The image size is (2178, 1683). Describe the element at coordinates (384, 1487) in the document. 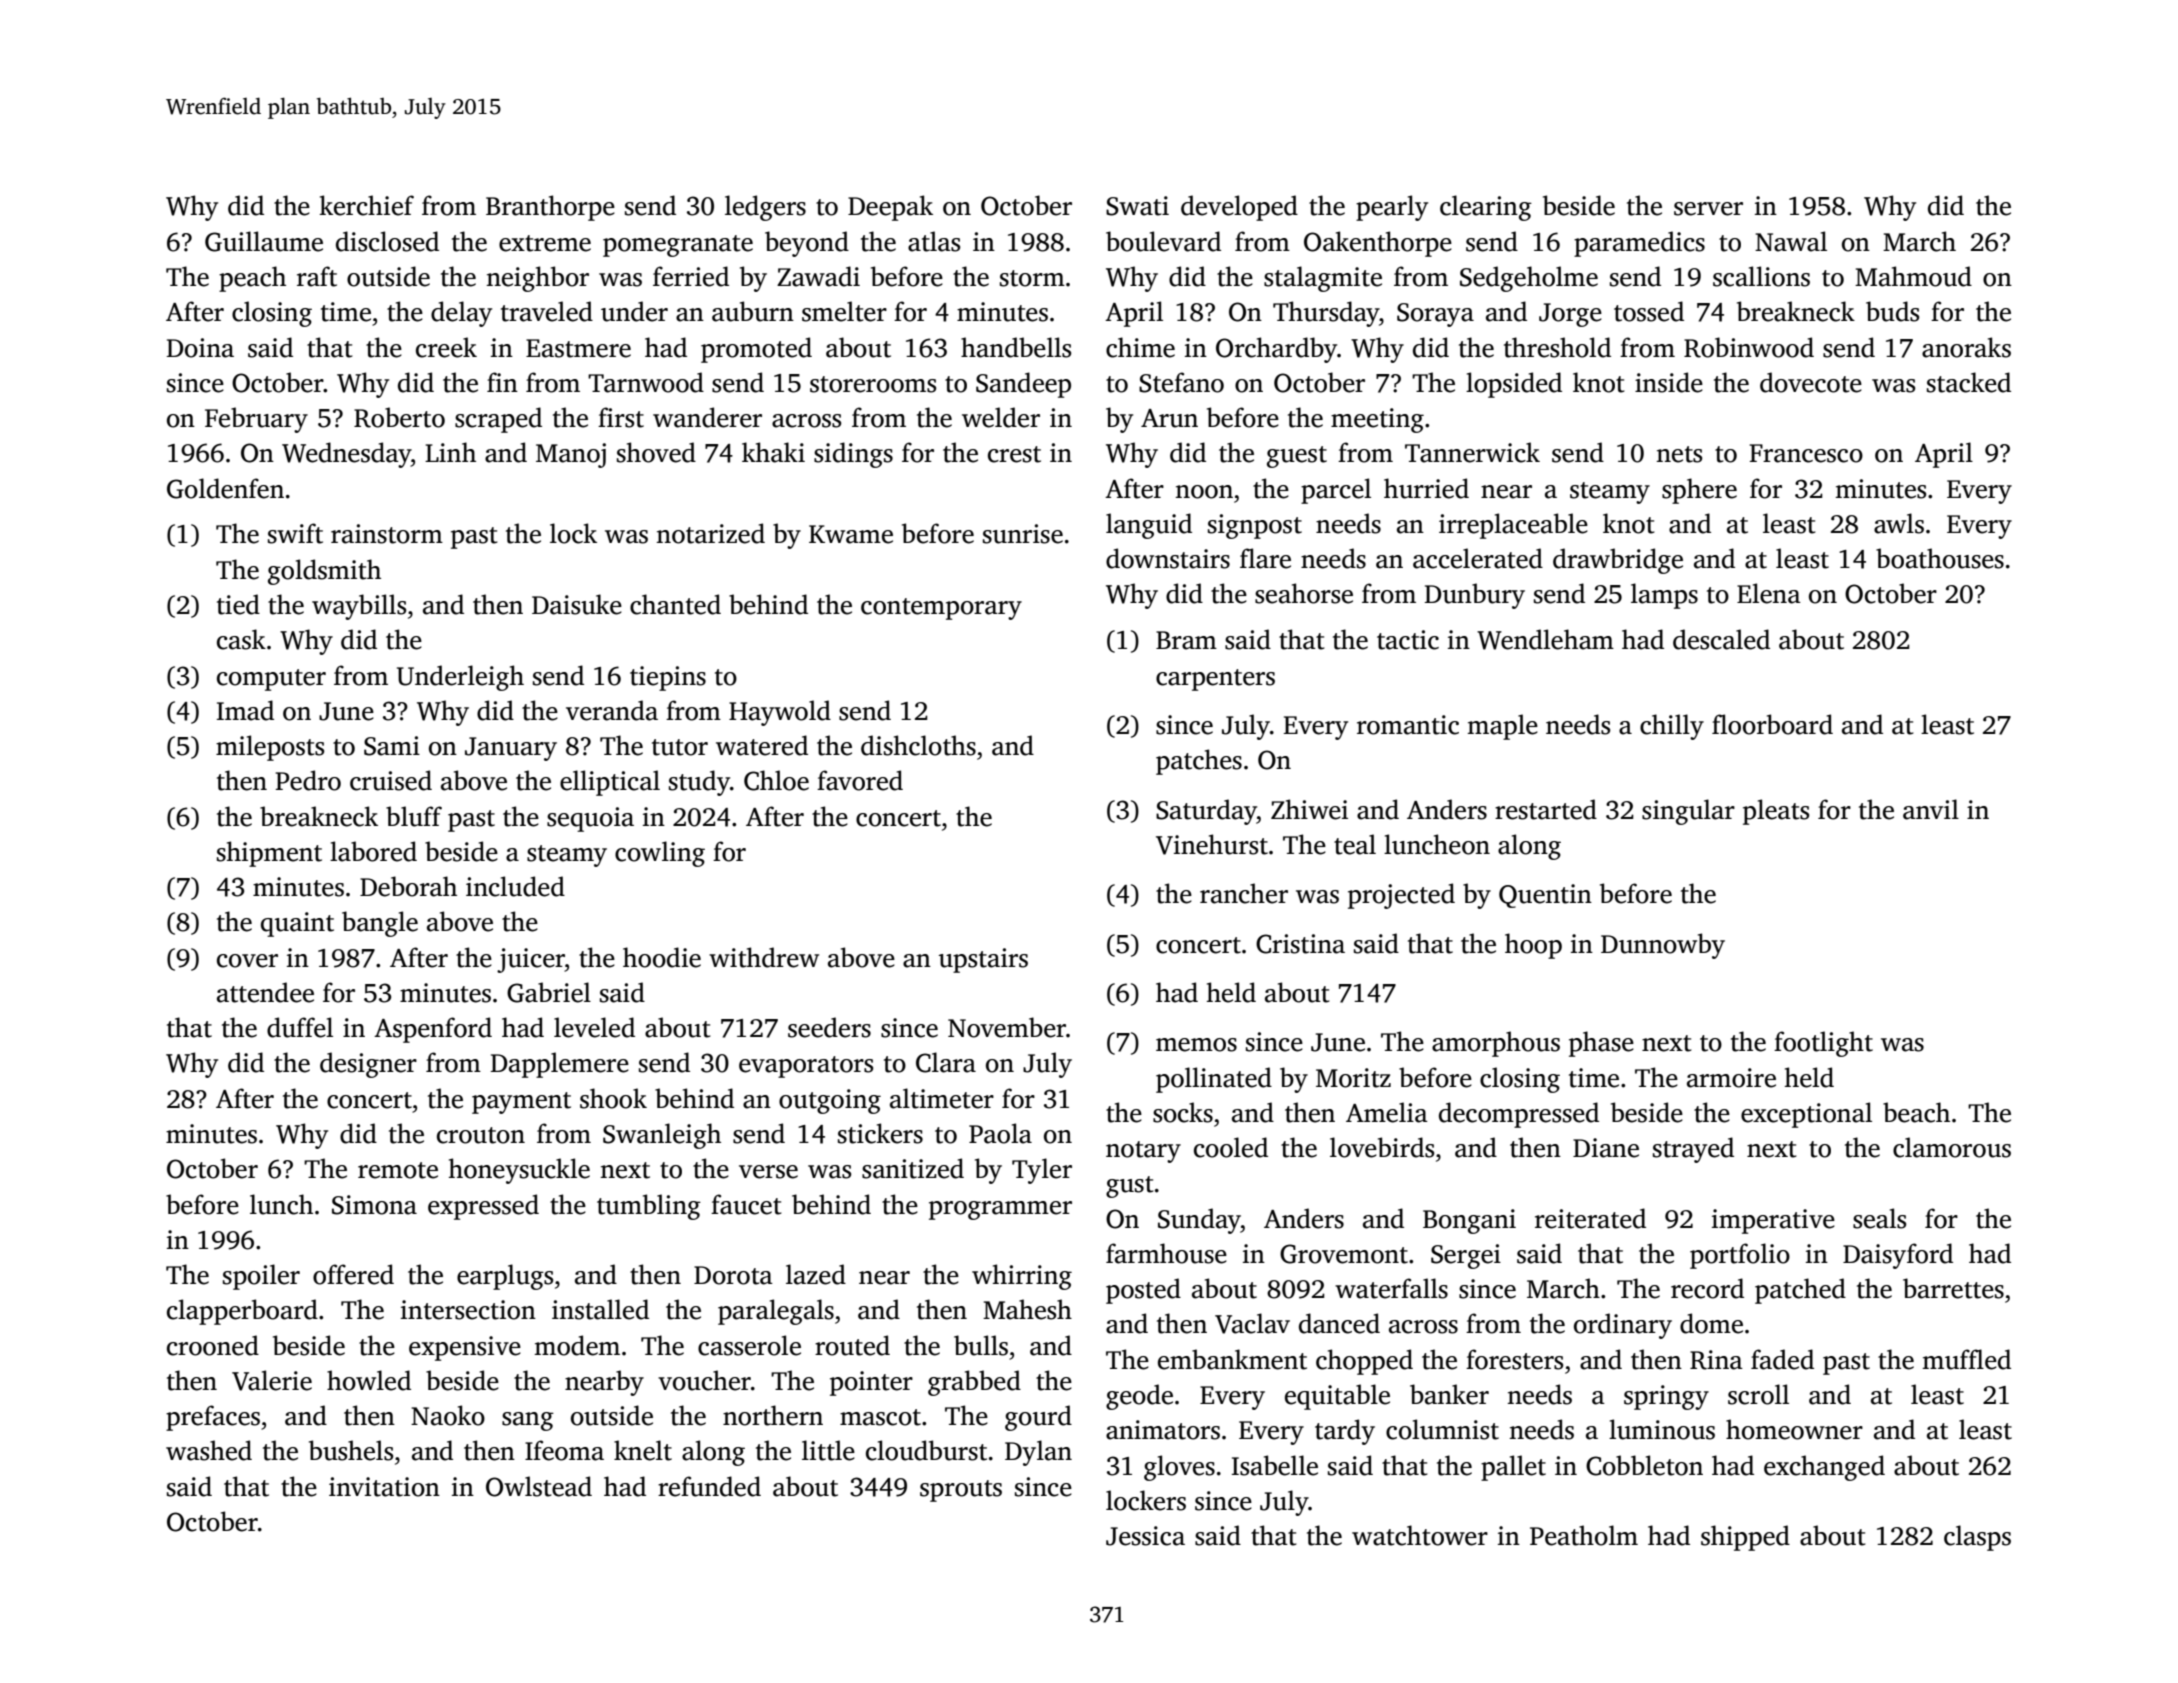

I see `invitation` at that location.
